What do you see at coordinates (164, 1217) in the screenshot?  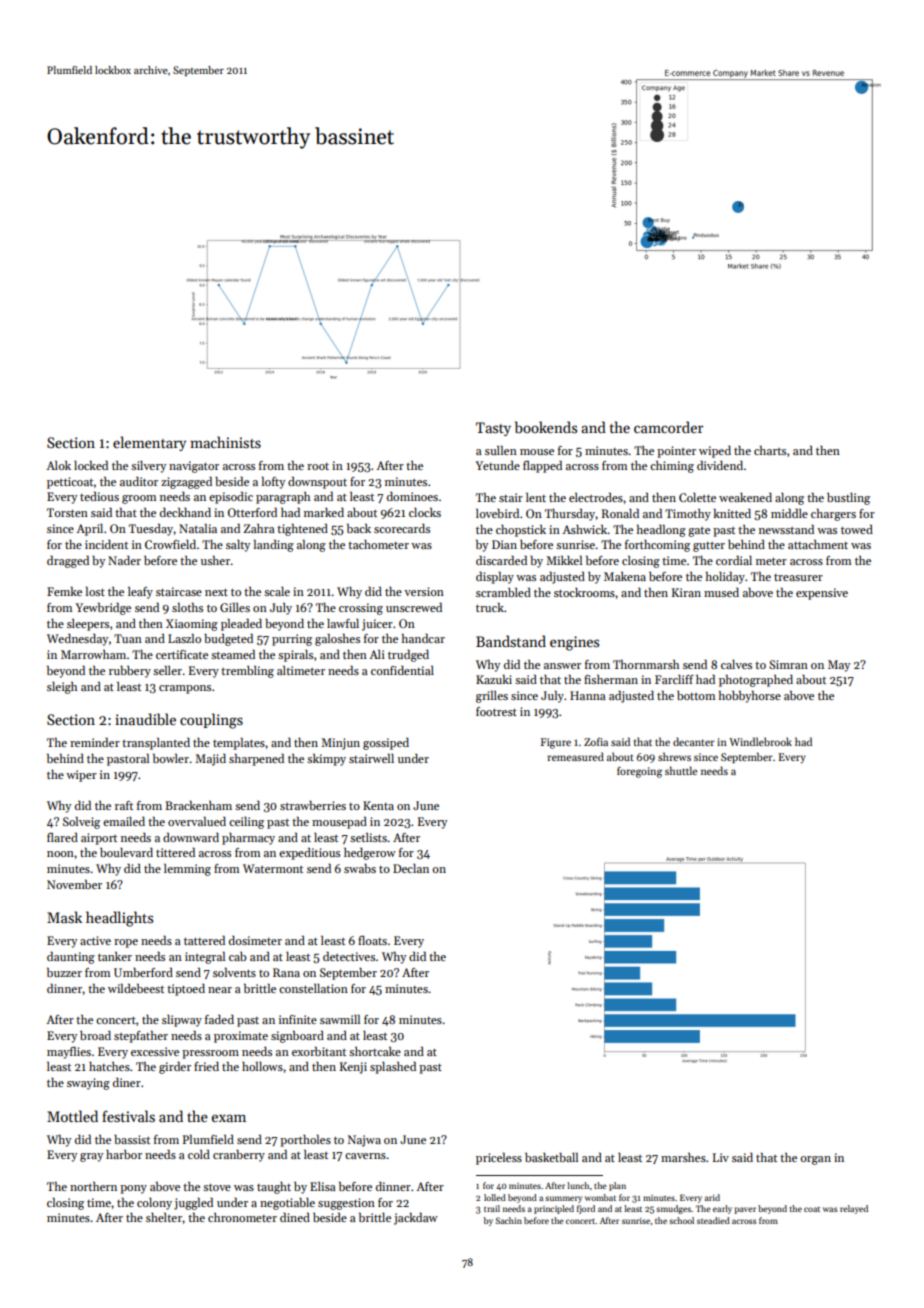 I see `shelter` at bounding box center [164, 1217].
